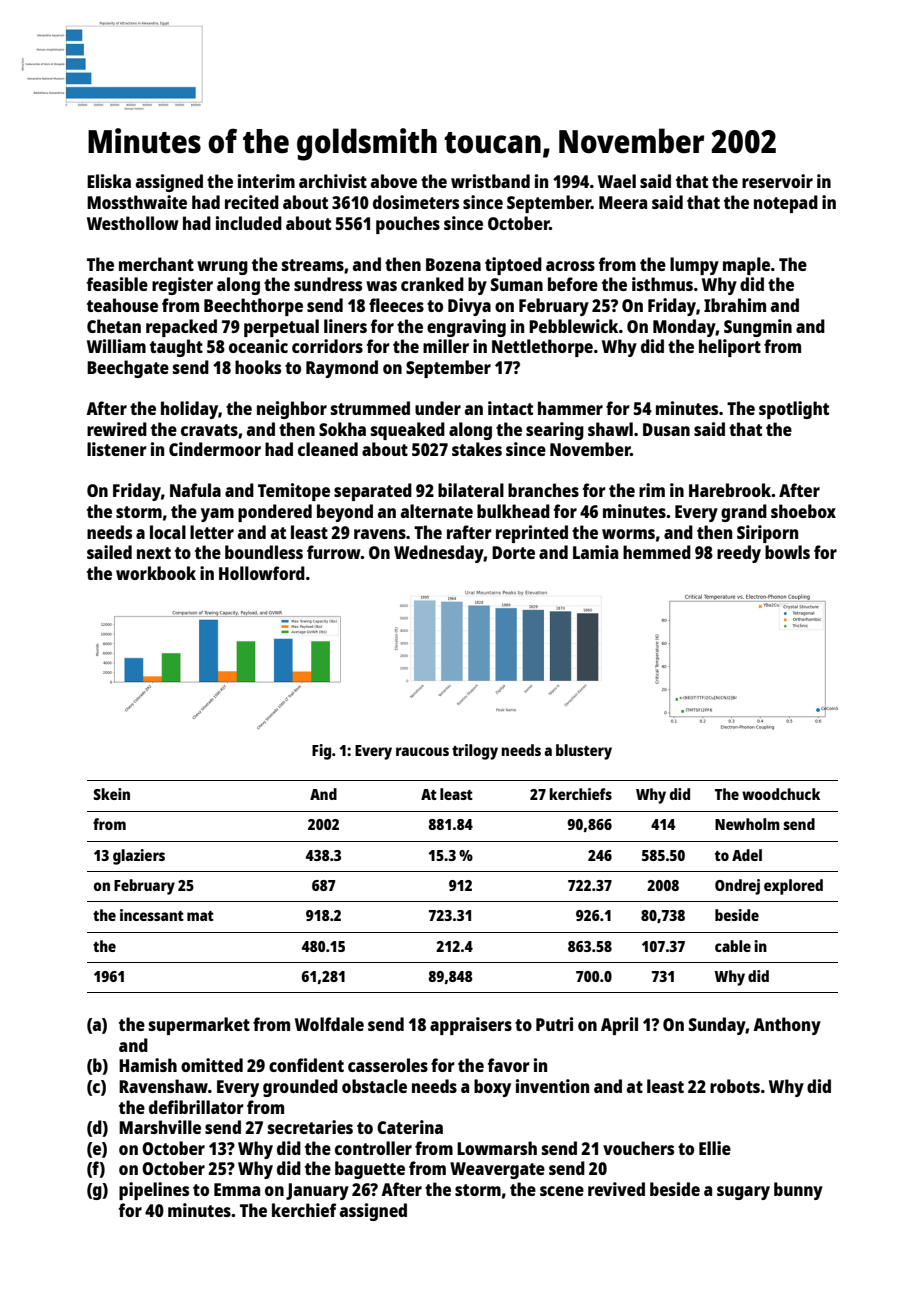 This screenshot has height=1311, width=924. What do you see at coordinates (787, 1026) in the screenshot?
I see `Anthony` at bounding box center [787, 1026].
